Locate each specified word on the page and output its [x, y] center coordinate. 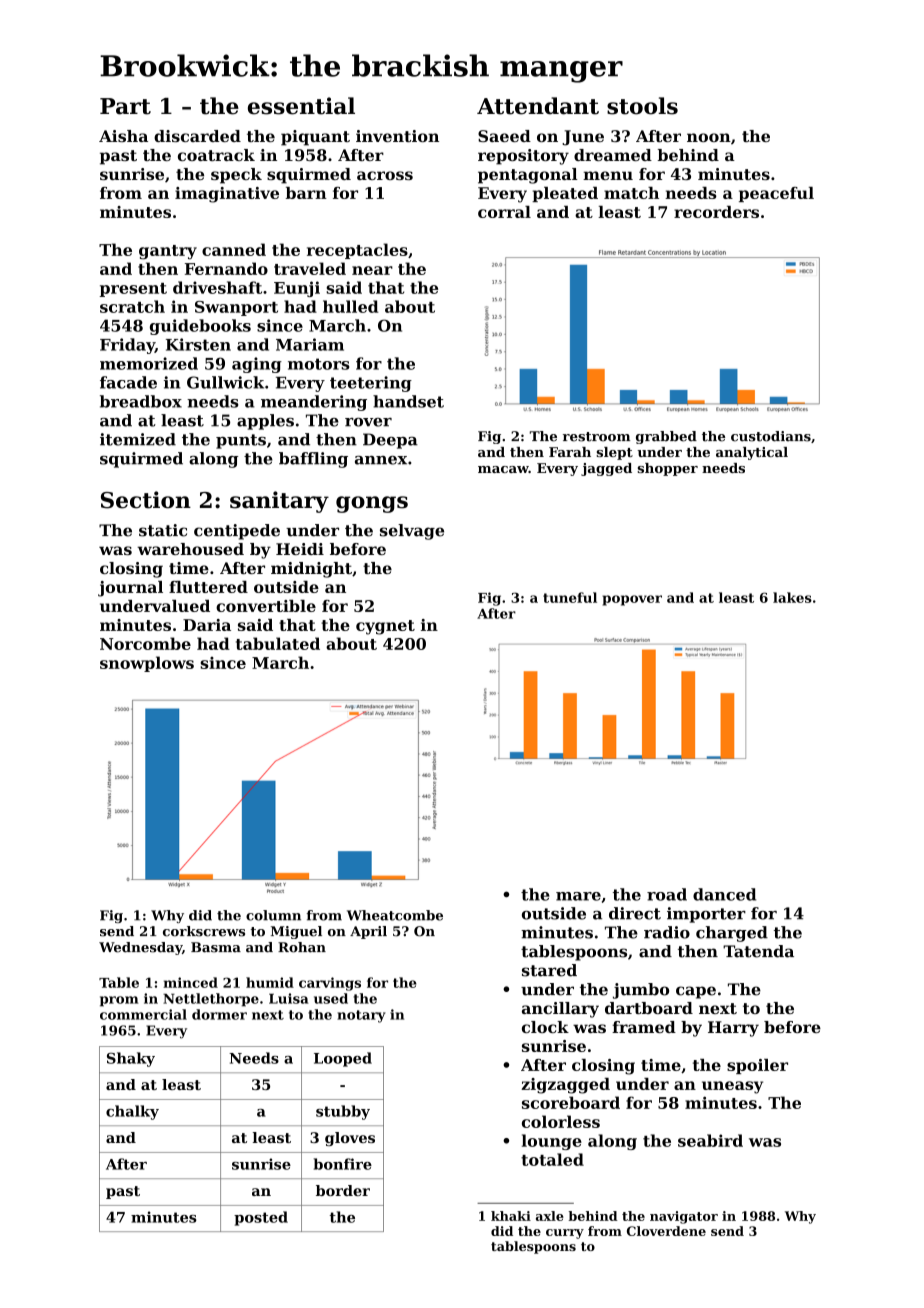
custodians [771, 436]
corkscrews [204, 931]
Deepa [390, 441]
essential [301, 106]
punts [241, 441]
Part [125, 106]
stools [642, 106]
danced [724, 894]
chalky [132, 1112]
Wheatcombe [395, 915]
